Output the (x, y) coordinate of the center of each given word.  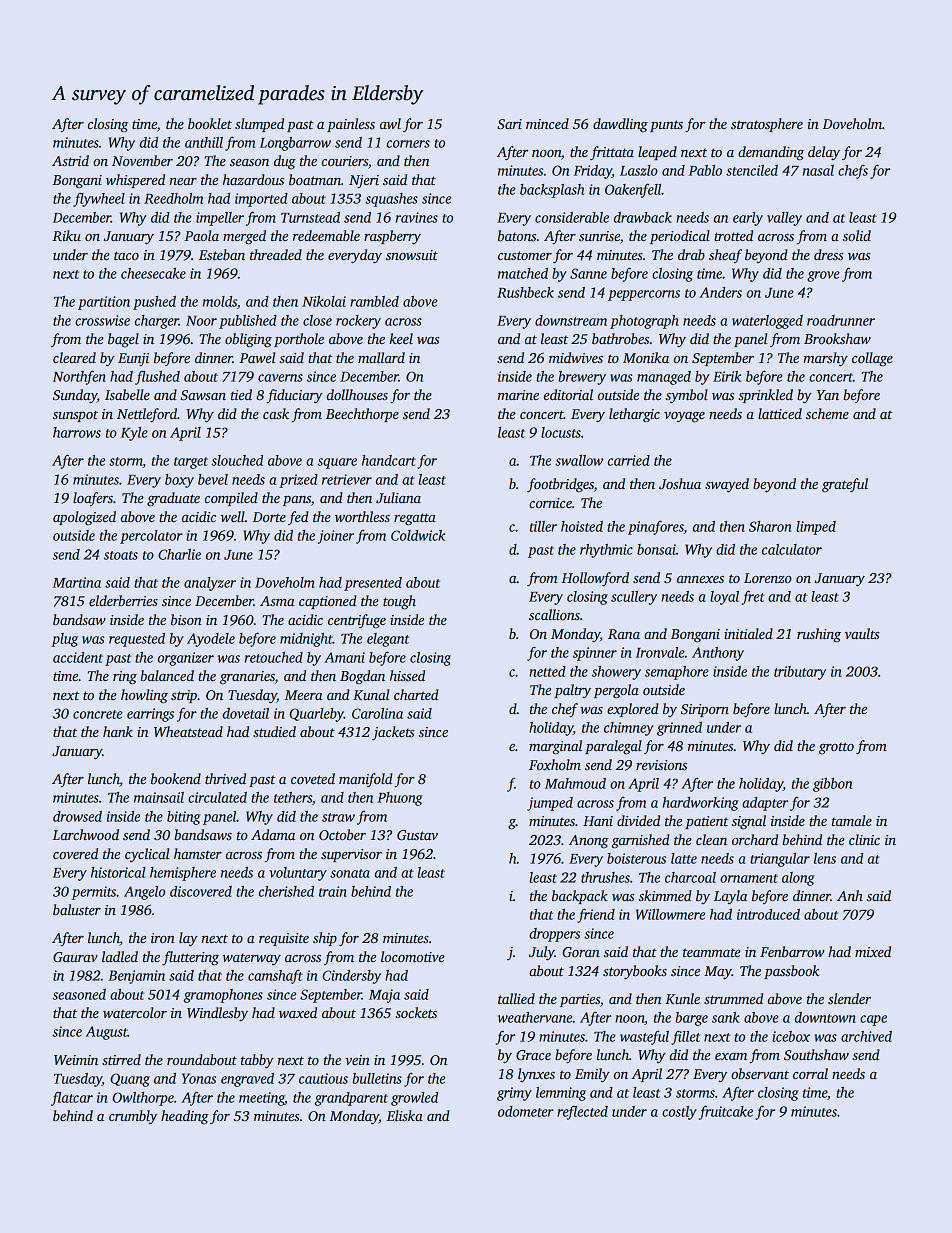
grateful (845, 485)
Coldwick (418, 535)
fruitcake (726, 1112)
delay (824, 153)
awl (390, 123)
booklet (210, 123)
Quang (130, 1080)
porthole (299, 340)
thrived (225, 778)
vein (357, 1060)
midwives (576, 357)
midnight (306, 640)
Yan (828, 395)
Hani (598, 821)
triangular (780, 860)
